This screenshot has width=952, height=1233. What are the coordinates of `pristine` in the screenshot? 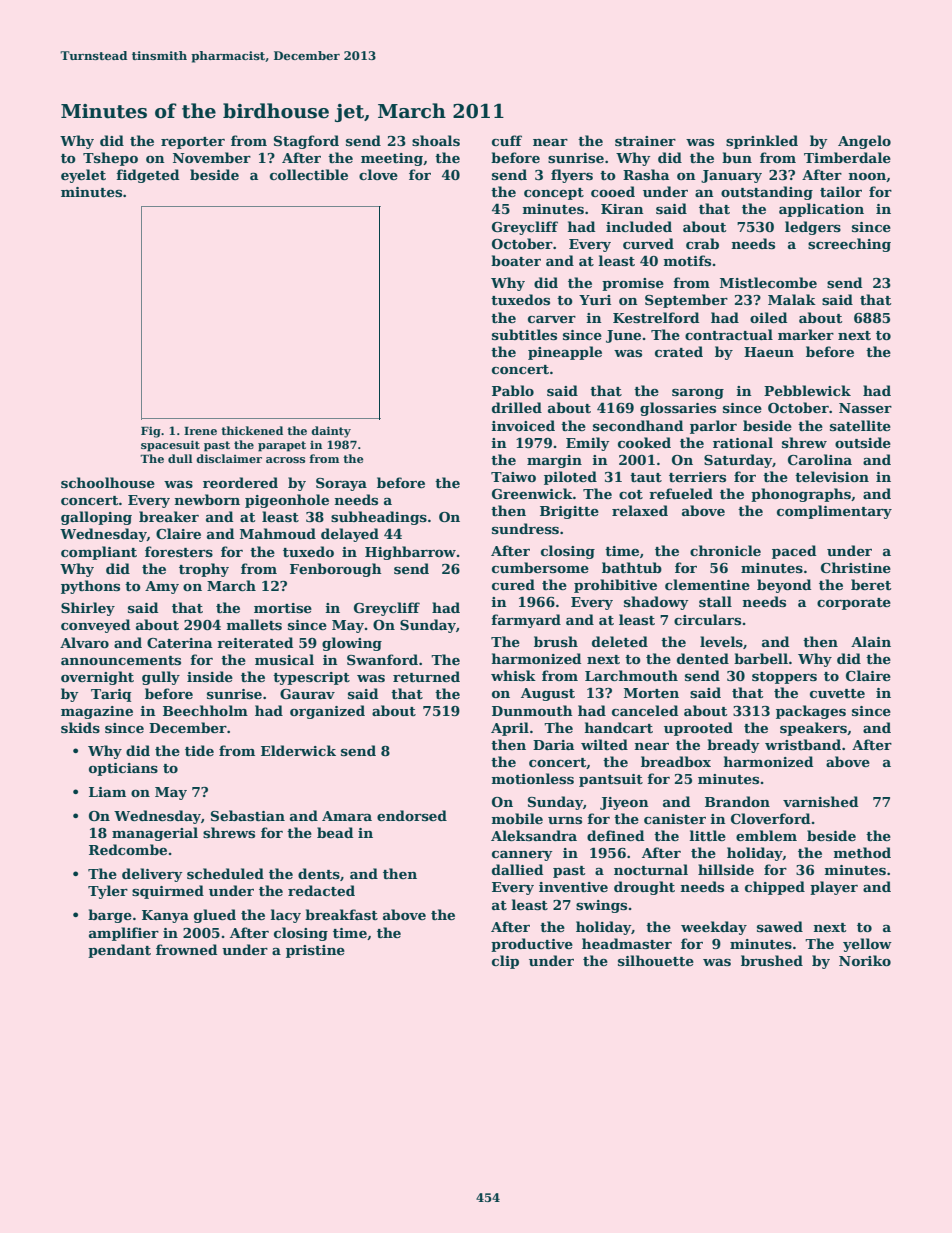 It's located at (315, 951).
